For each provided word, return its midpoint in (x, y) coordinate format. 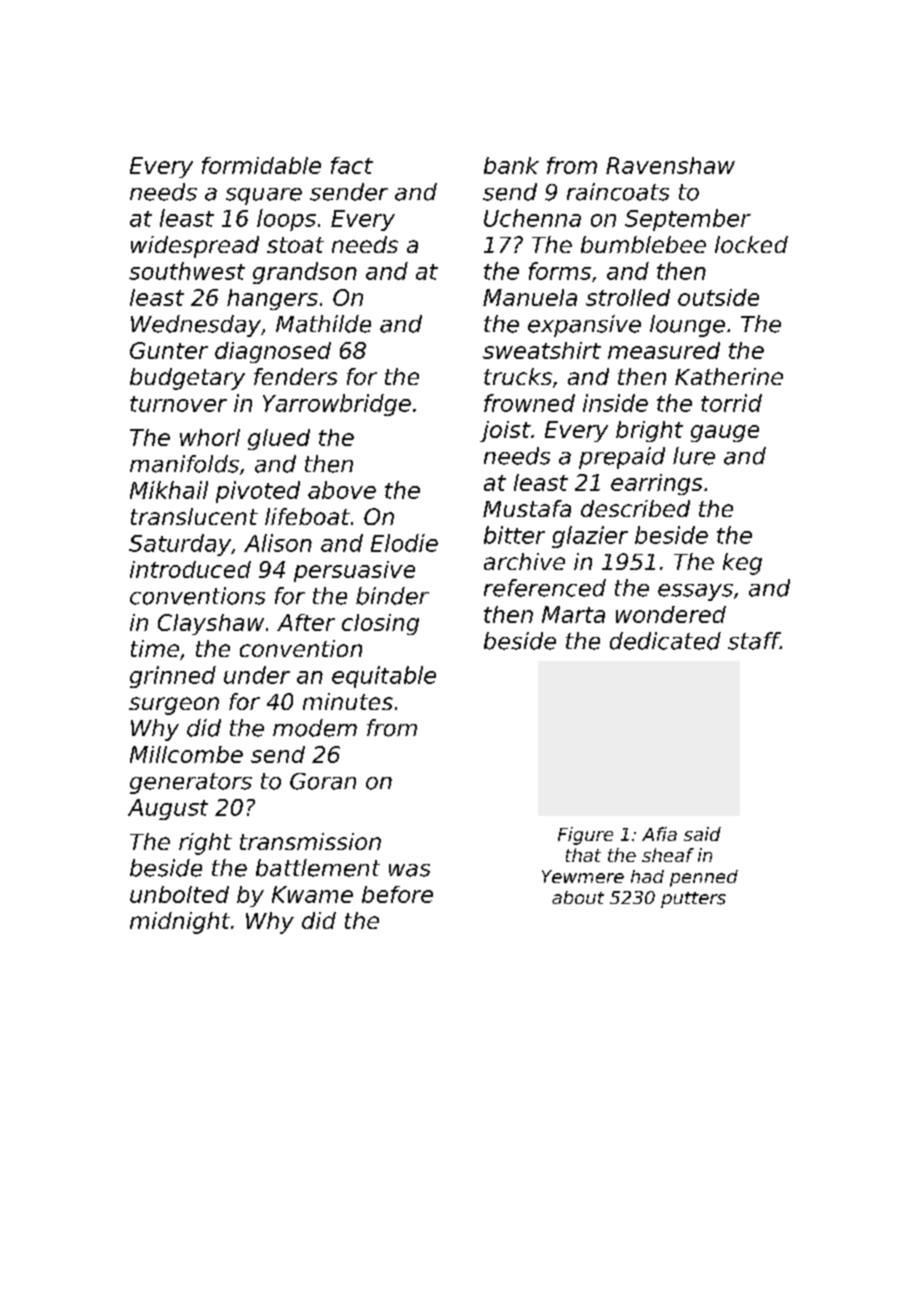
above (342, 490)
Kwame (312, 894)
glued (279, 439)
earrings (656, 484)
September (688, 220)
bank (511, 165)
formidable (261, 165)
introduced (190, 569)
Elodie (404, 543)
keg (742, 564)
